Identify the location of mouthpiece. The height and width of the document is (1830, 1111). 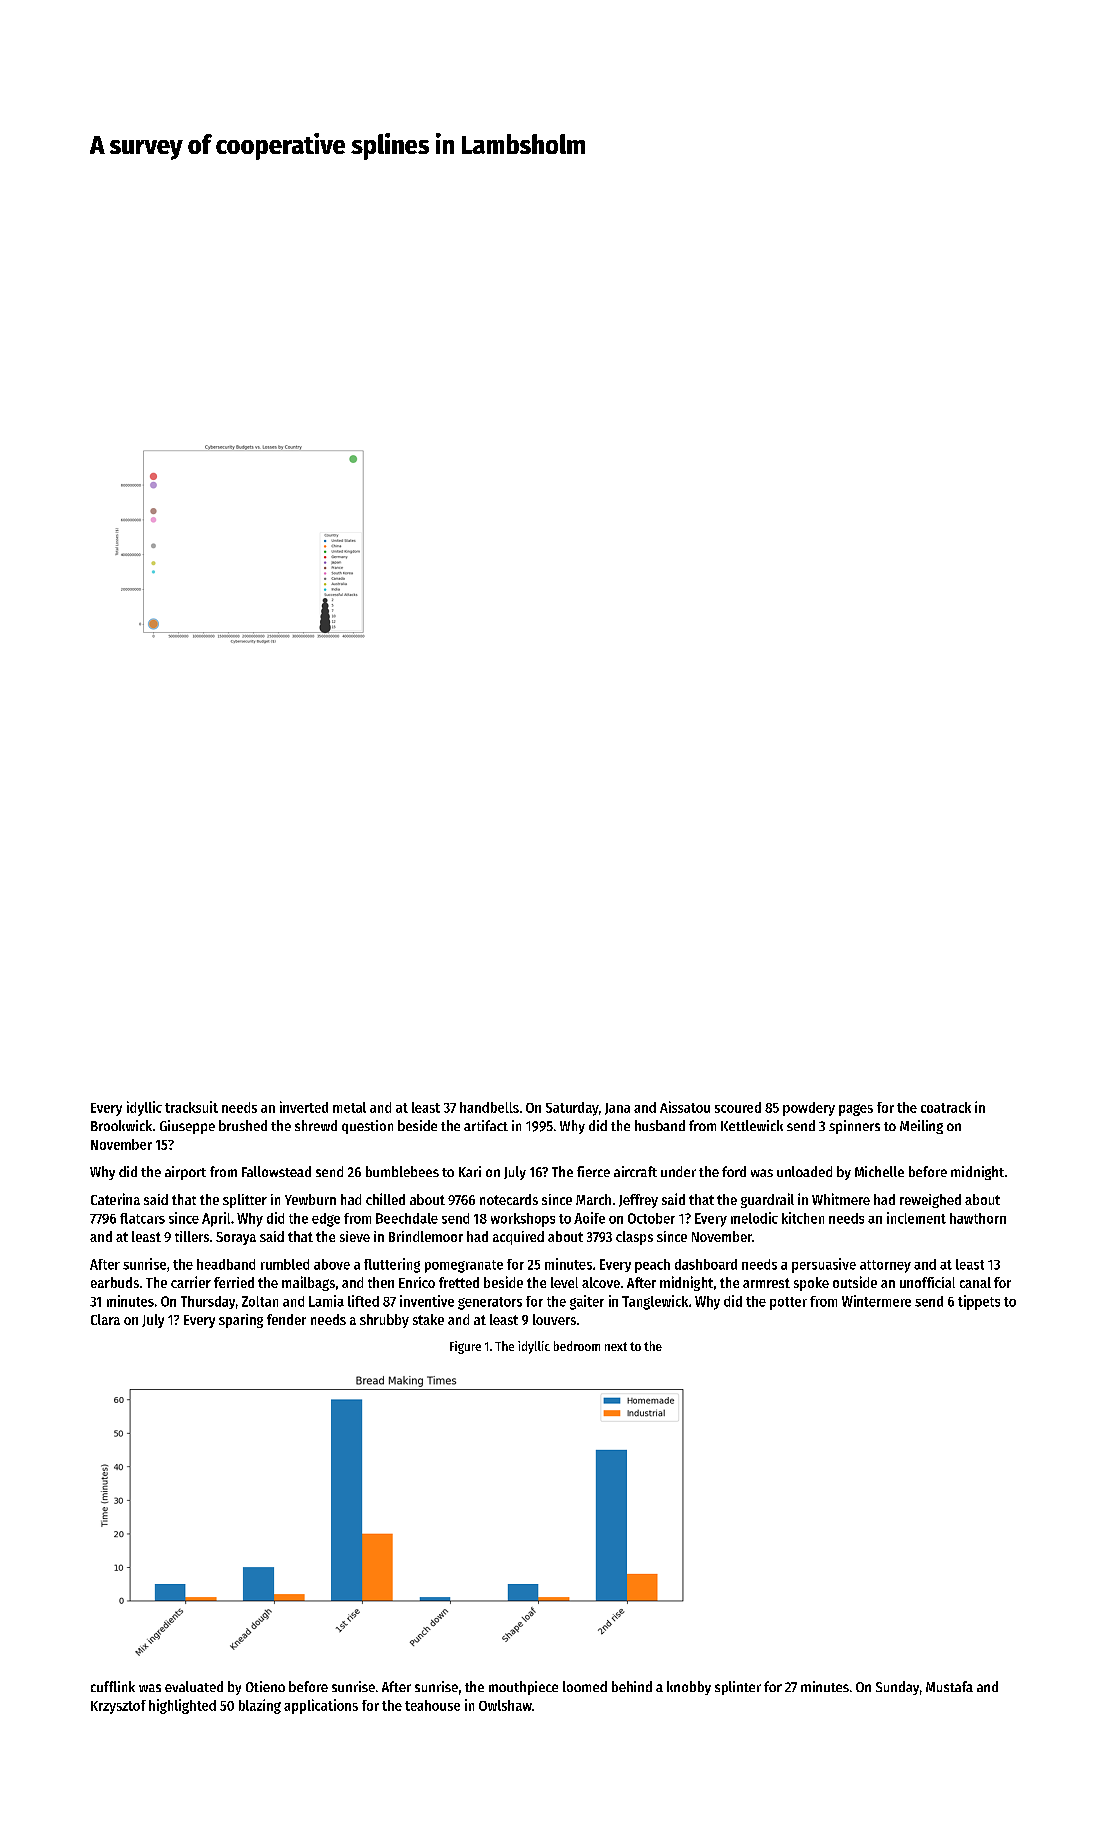
(523, 1688).
